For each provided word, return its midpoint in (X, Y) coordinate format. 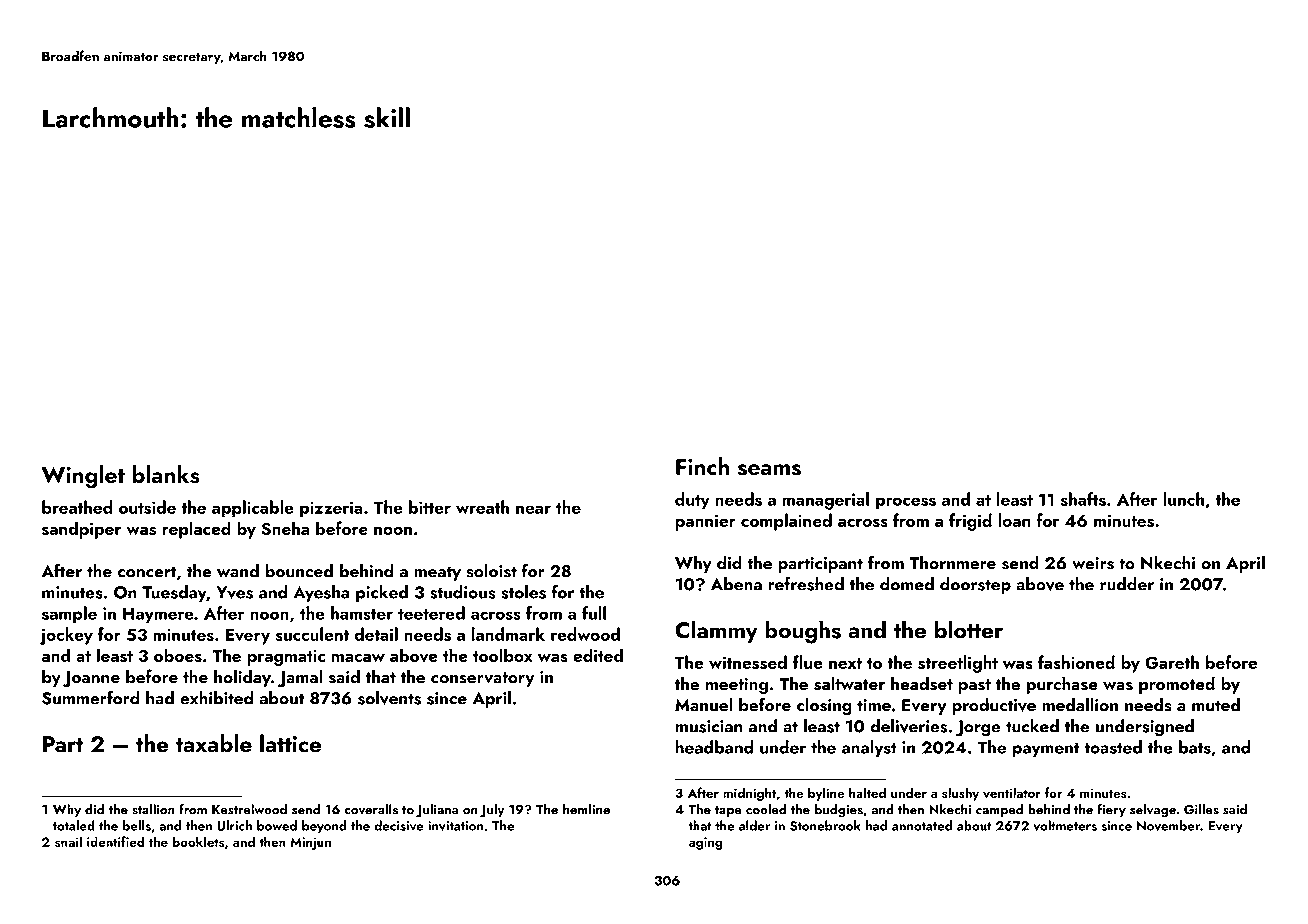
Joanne (91, 679)
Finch (702, 466)
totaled (74, 825)
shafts (1083, 499)
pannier (706, 522)
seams (769, 470)
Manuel (704, 705)
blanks (166, 474)
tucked (1032, 726)
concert (147, 572)
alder (754, 825)
